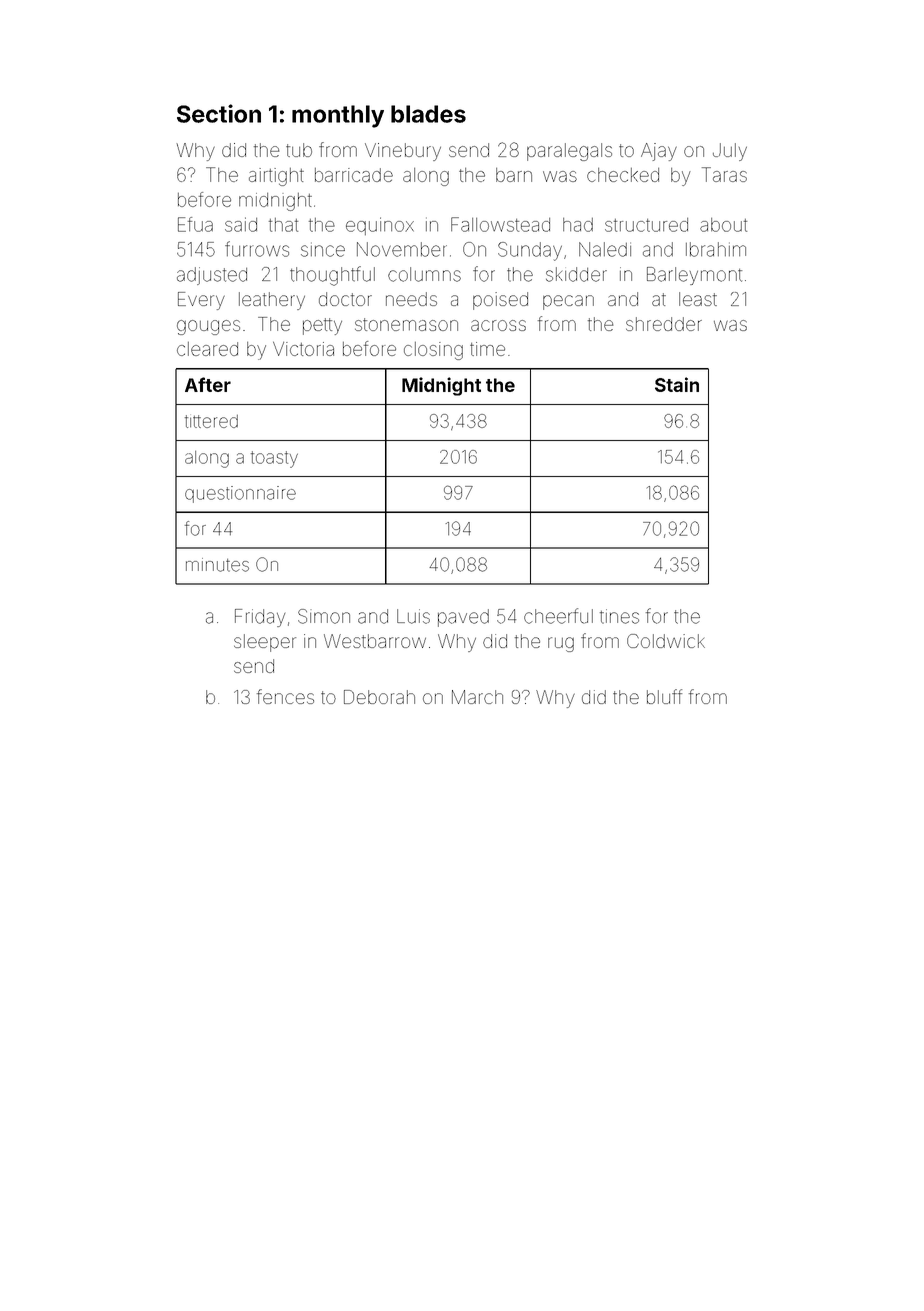 Image resolution: width=924 pixels, height=1311 pixels. What do you see at coordinates (677, 384) in the page?
I see `Stain` at bounding box center [677, 384].
